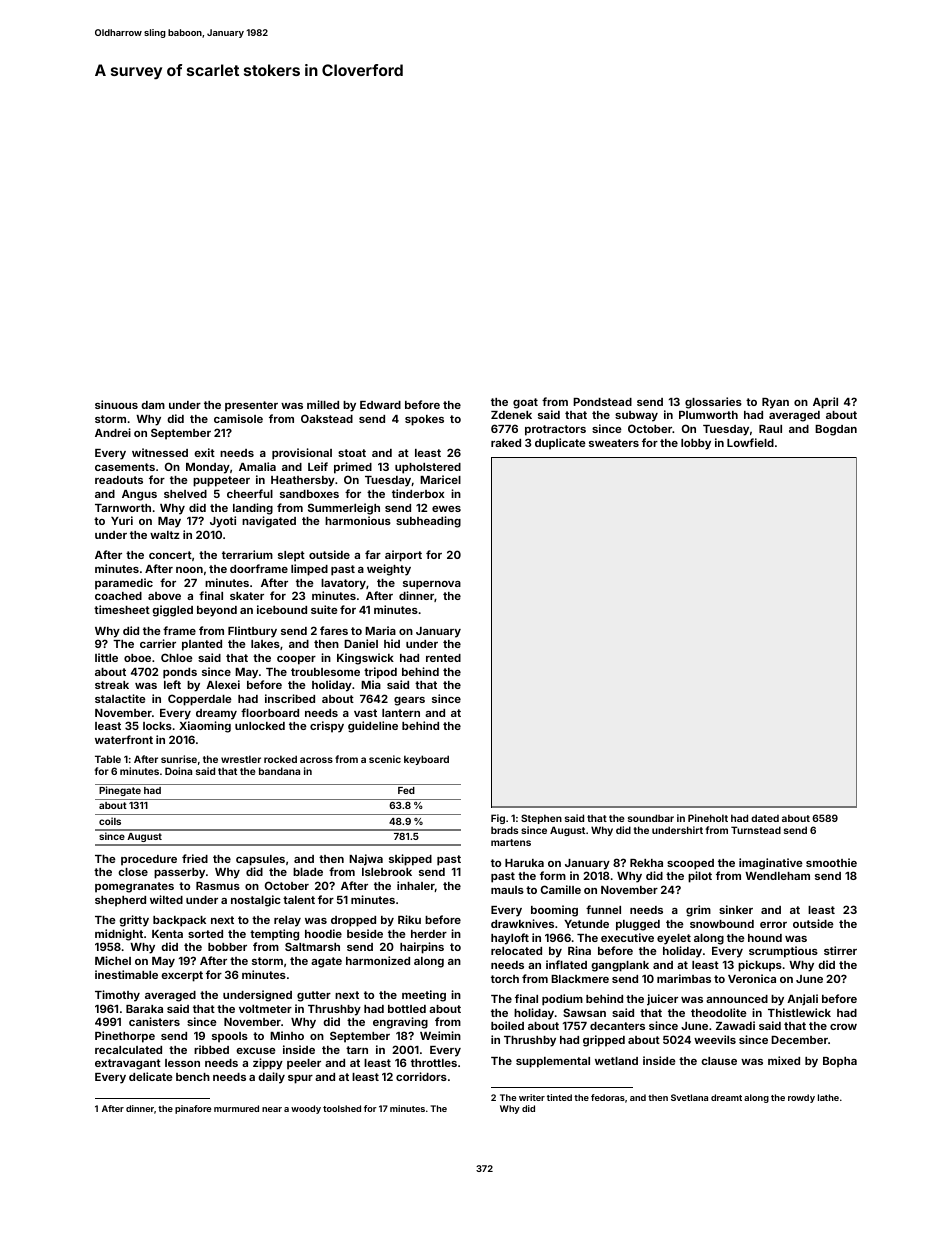  What do you see at coordinates (211, 1049) in the page?
I see `ribbed` at bounding box center [211, 1049].
